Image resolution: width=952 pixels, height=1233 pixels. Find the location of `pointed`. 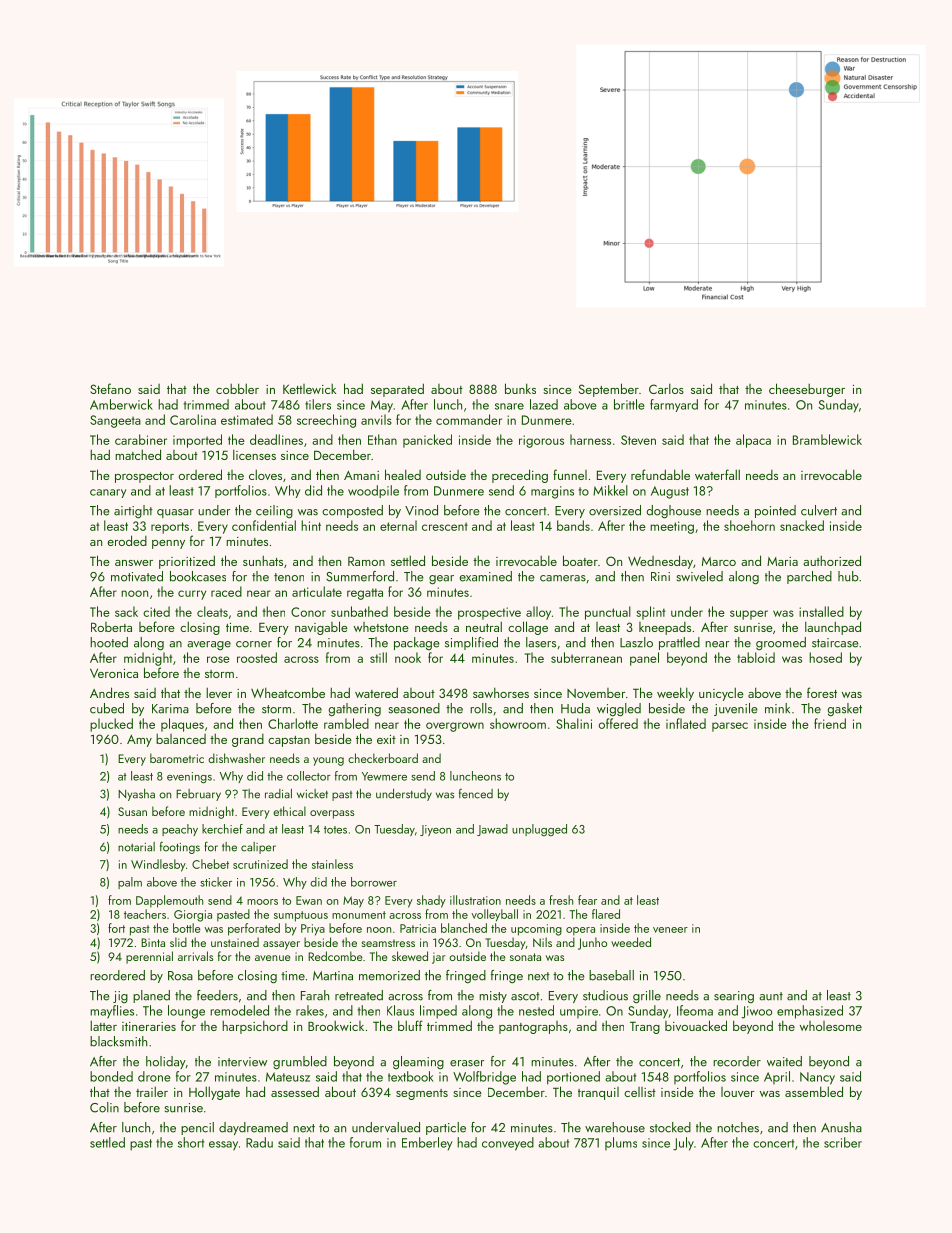

pointed is located at coordinates (775, 511).
